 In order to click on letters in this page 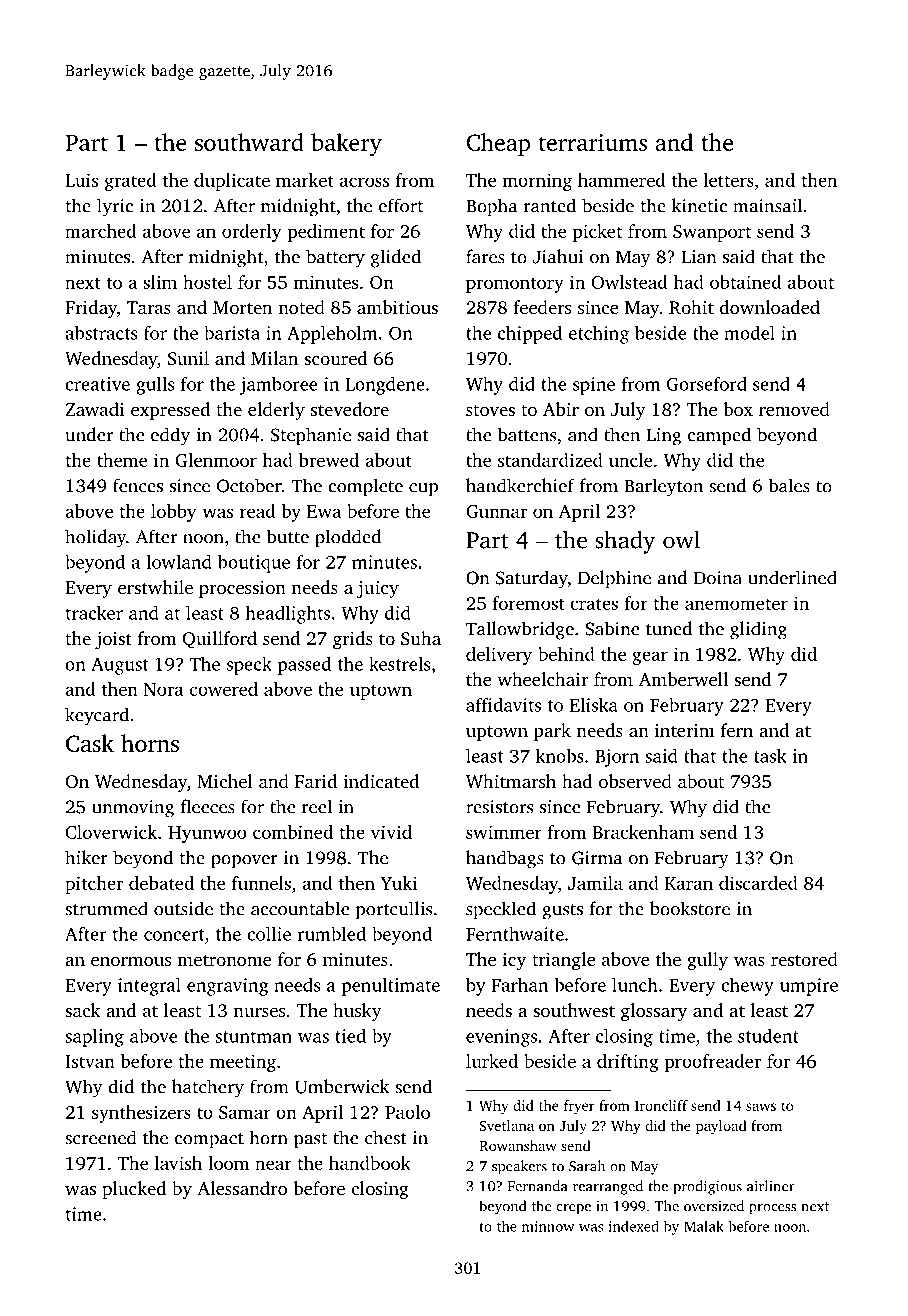, I will do `click(728, 180)`.
